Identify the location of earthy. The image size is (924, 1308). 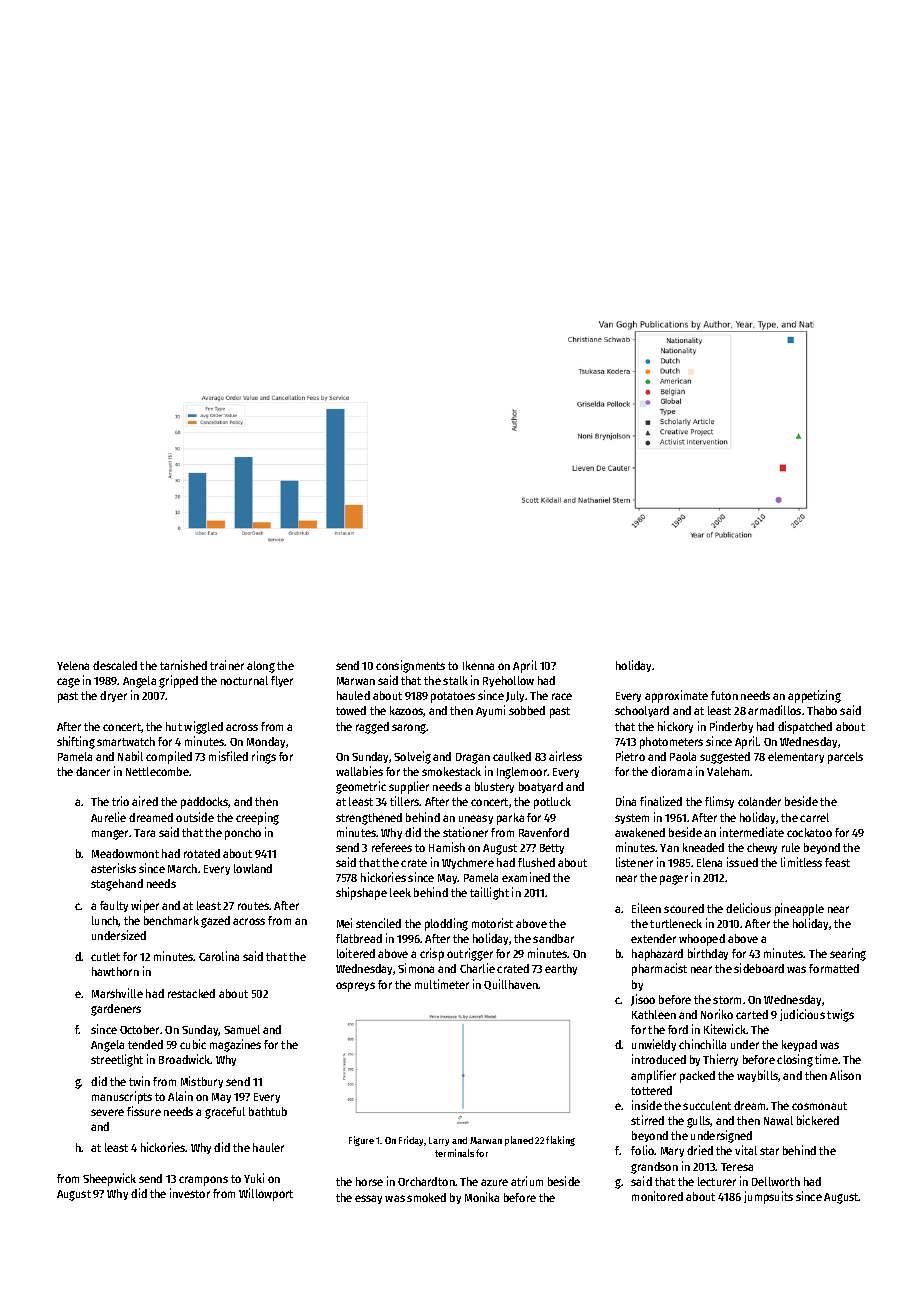
(561, 969).
